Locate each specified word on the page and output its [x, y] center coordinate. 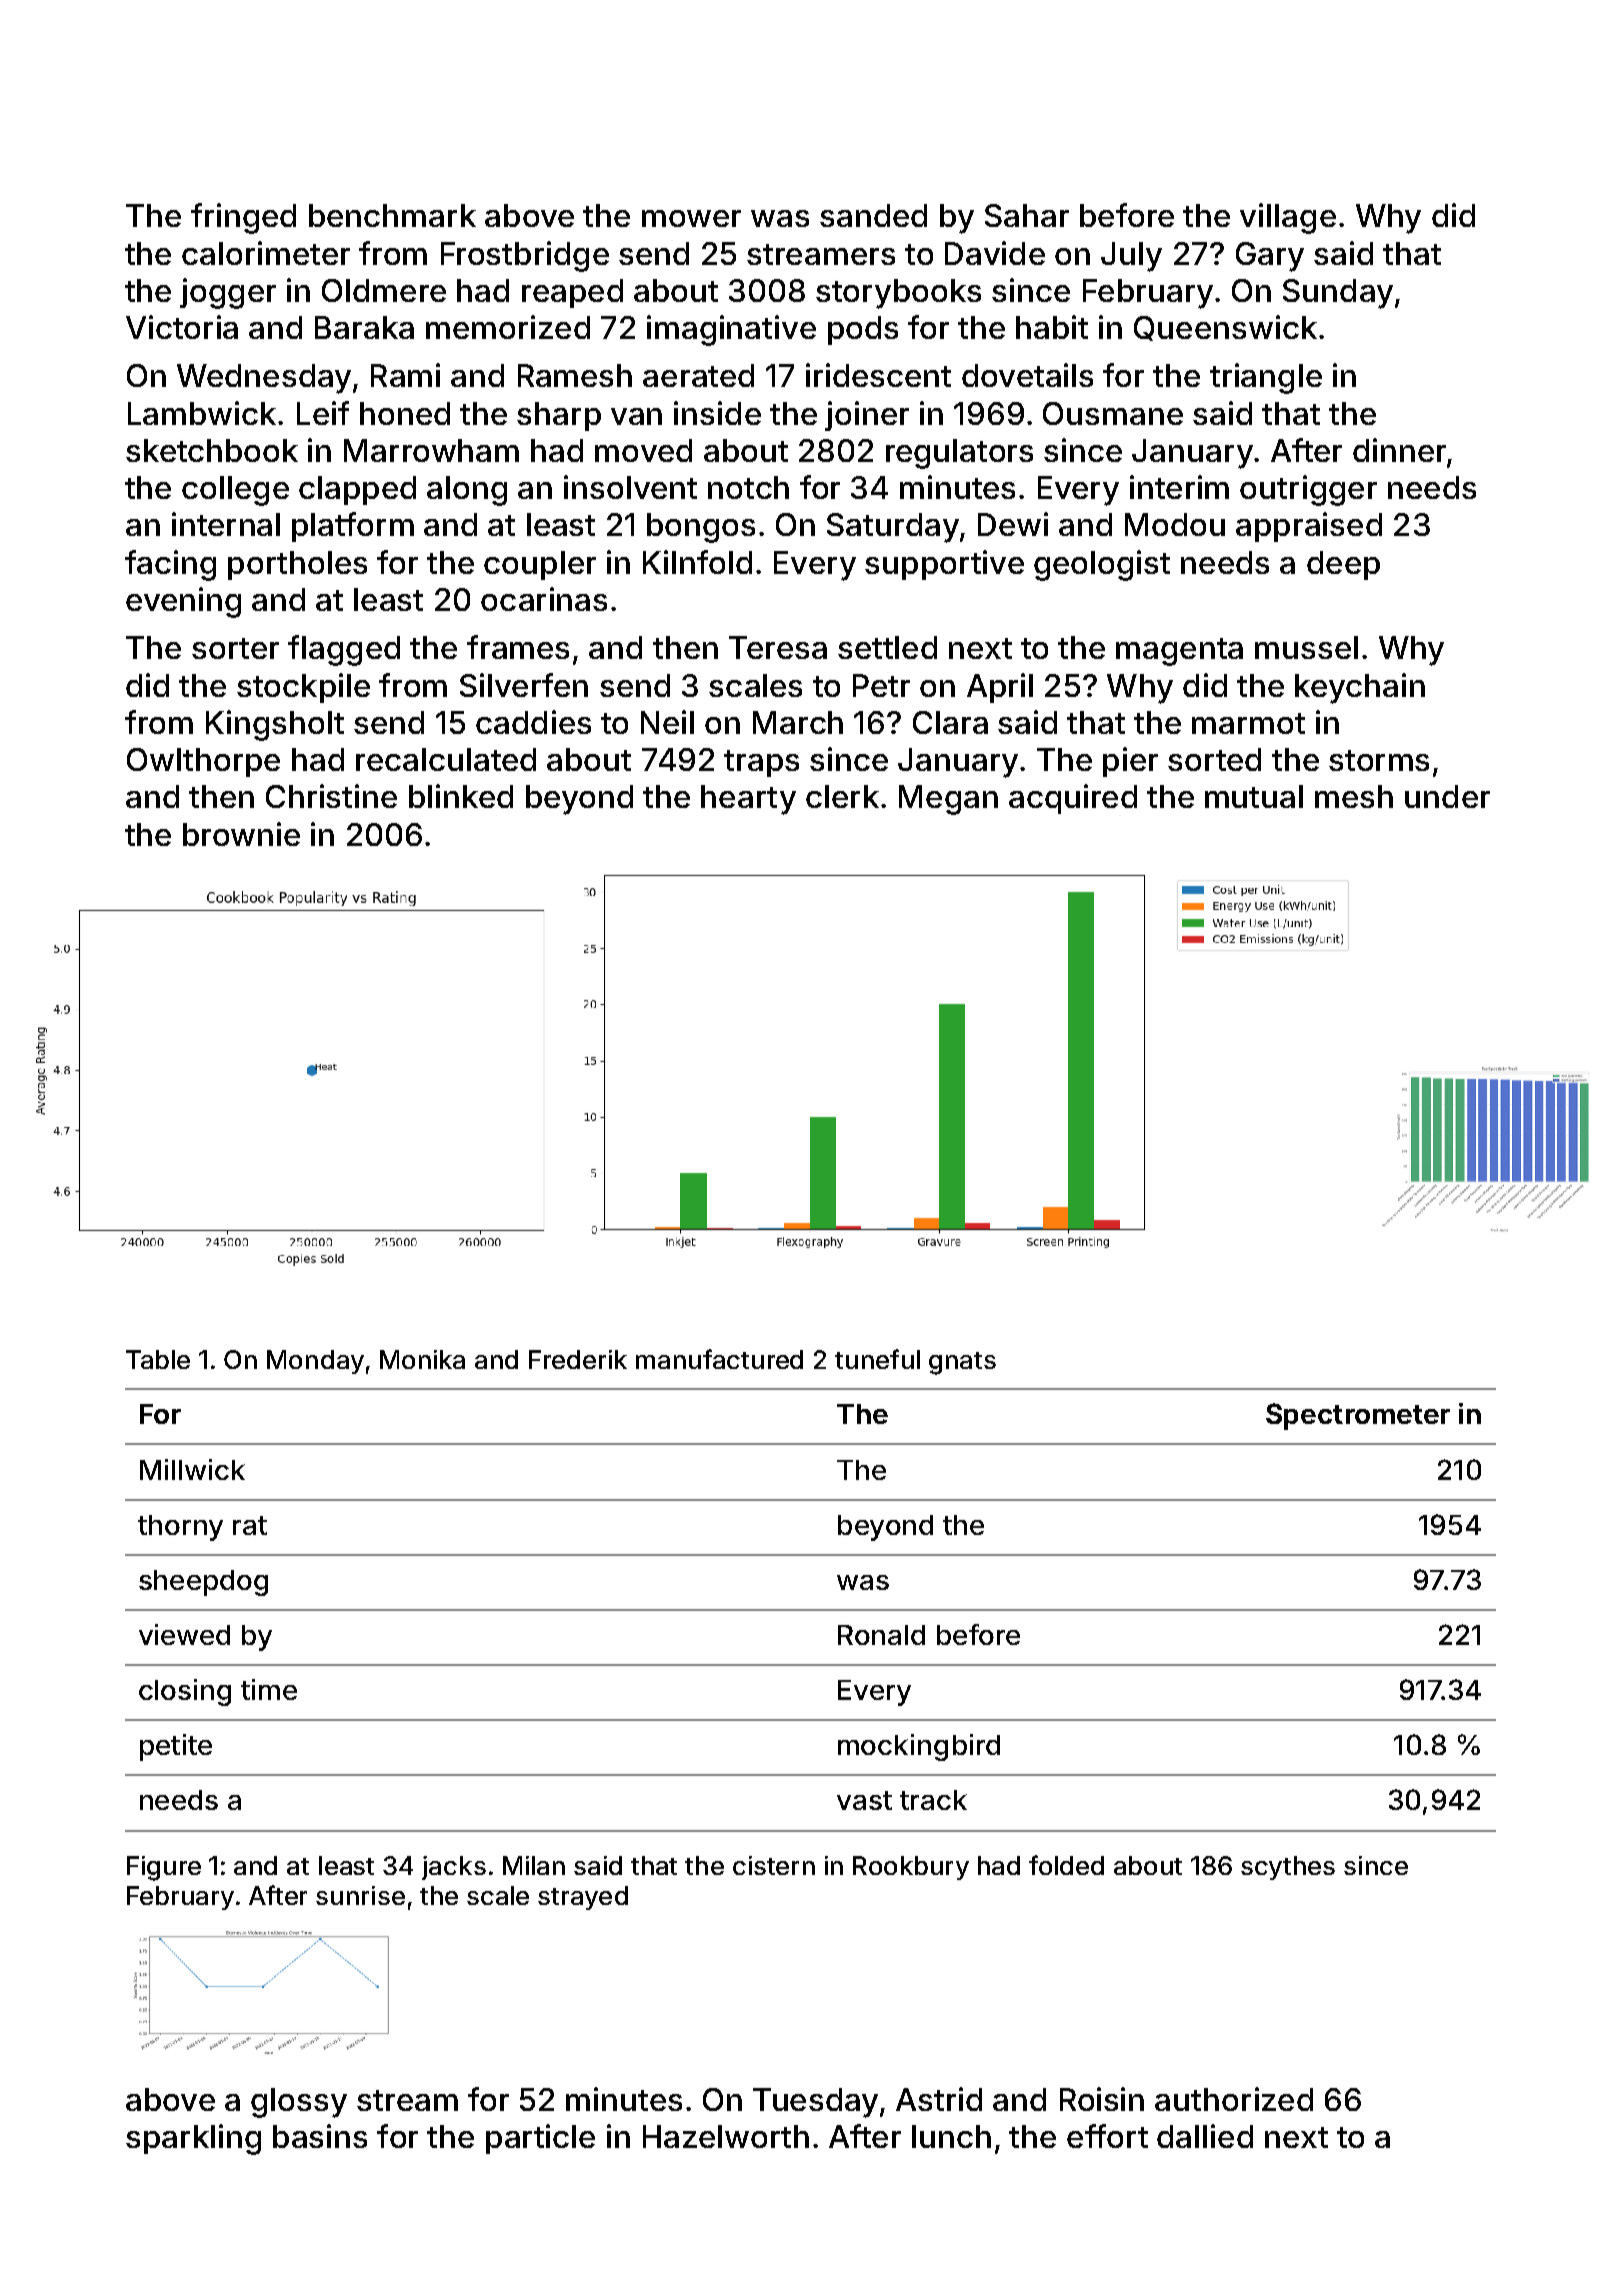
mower [691, 218]
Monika [422, 1359]
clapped [357, 490]
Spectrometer [1358, 1416]
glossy [299, 2103]
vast [864, 1800]
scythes [1288, 1868]
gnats [962, 1363]
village [1288, 218]
